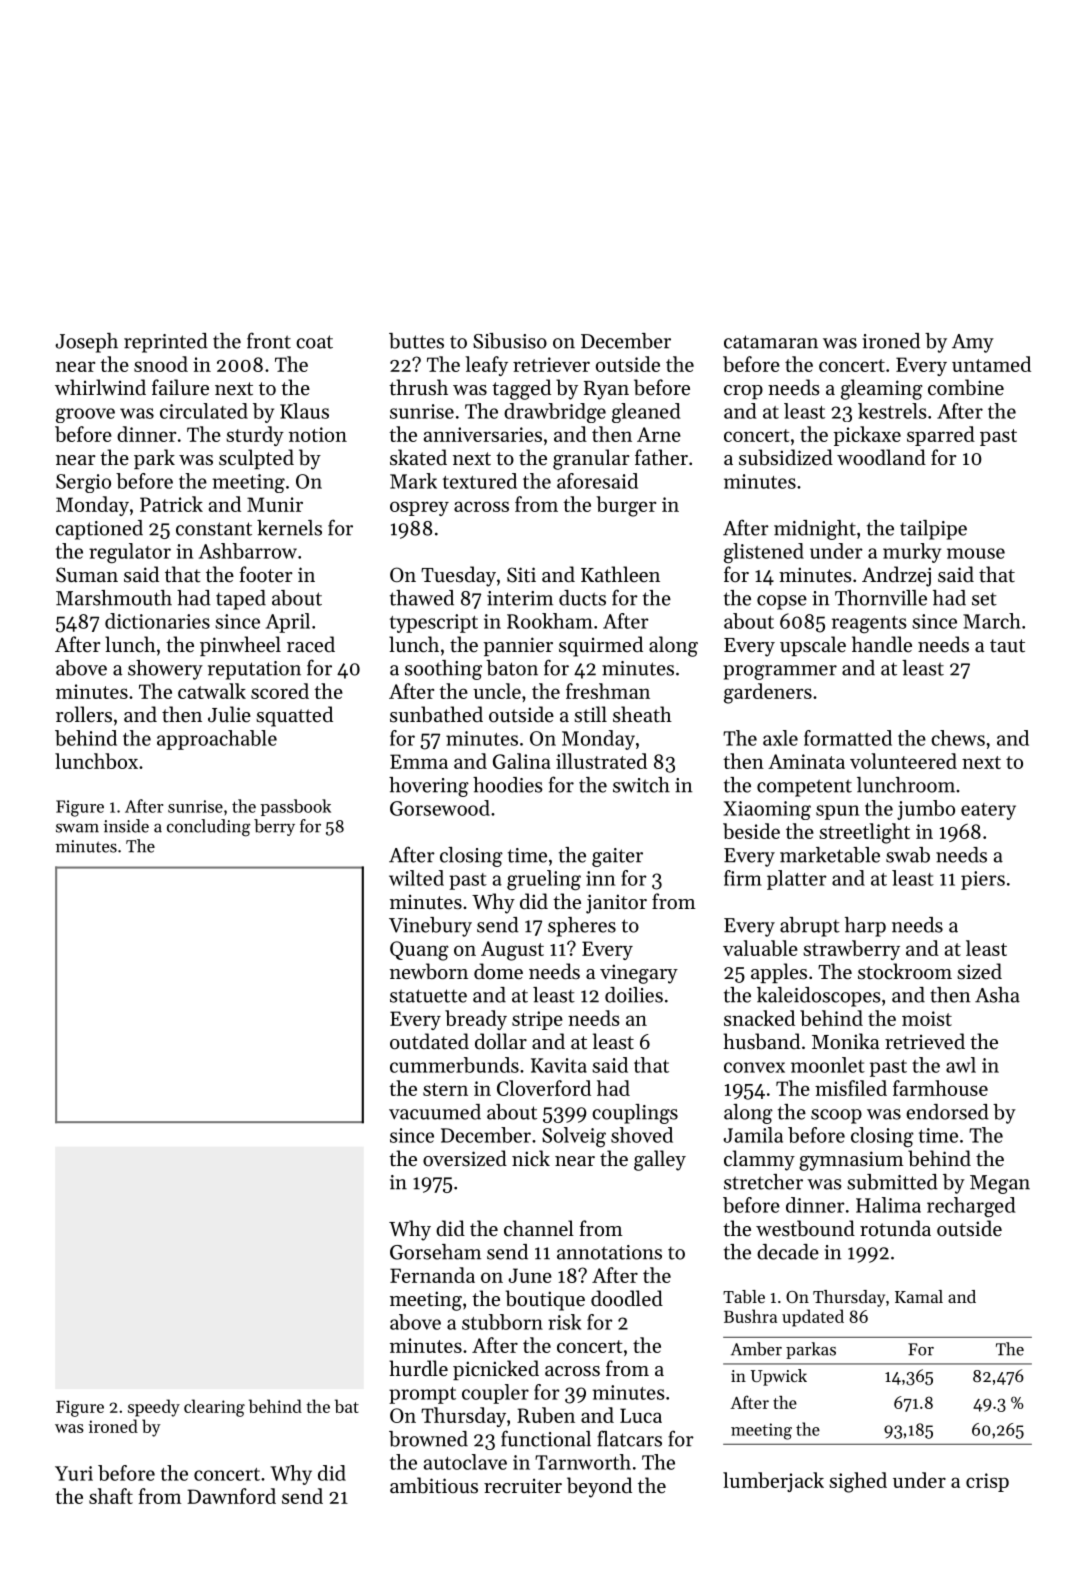 This screenshot has width=1087, height=1575. I want to click on Gorseham, so click(435, 1252).
